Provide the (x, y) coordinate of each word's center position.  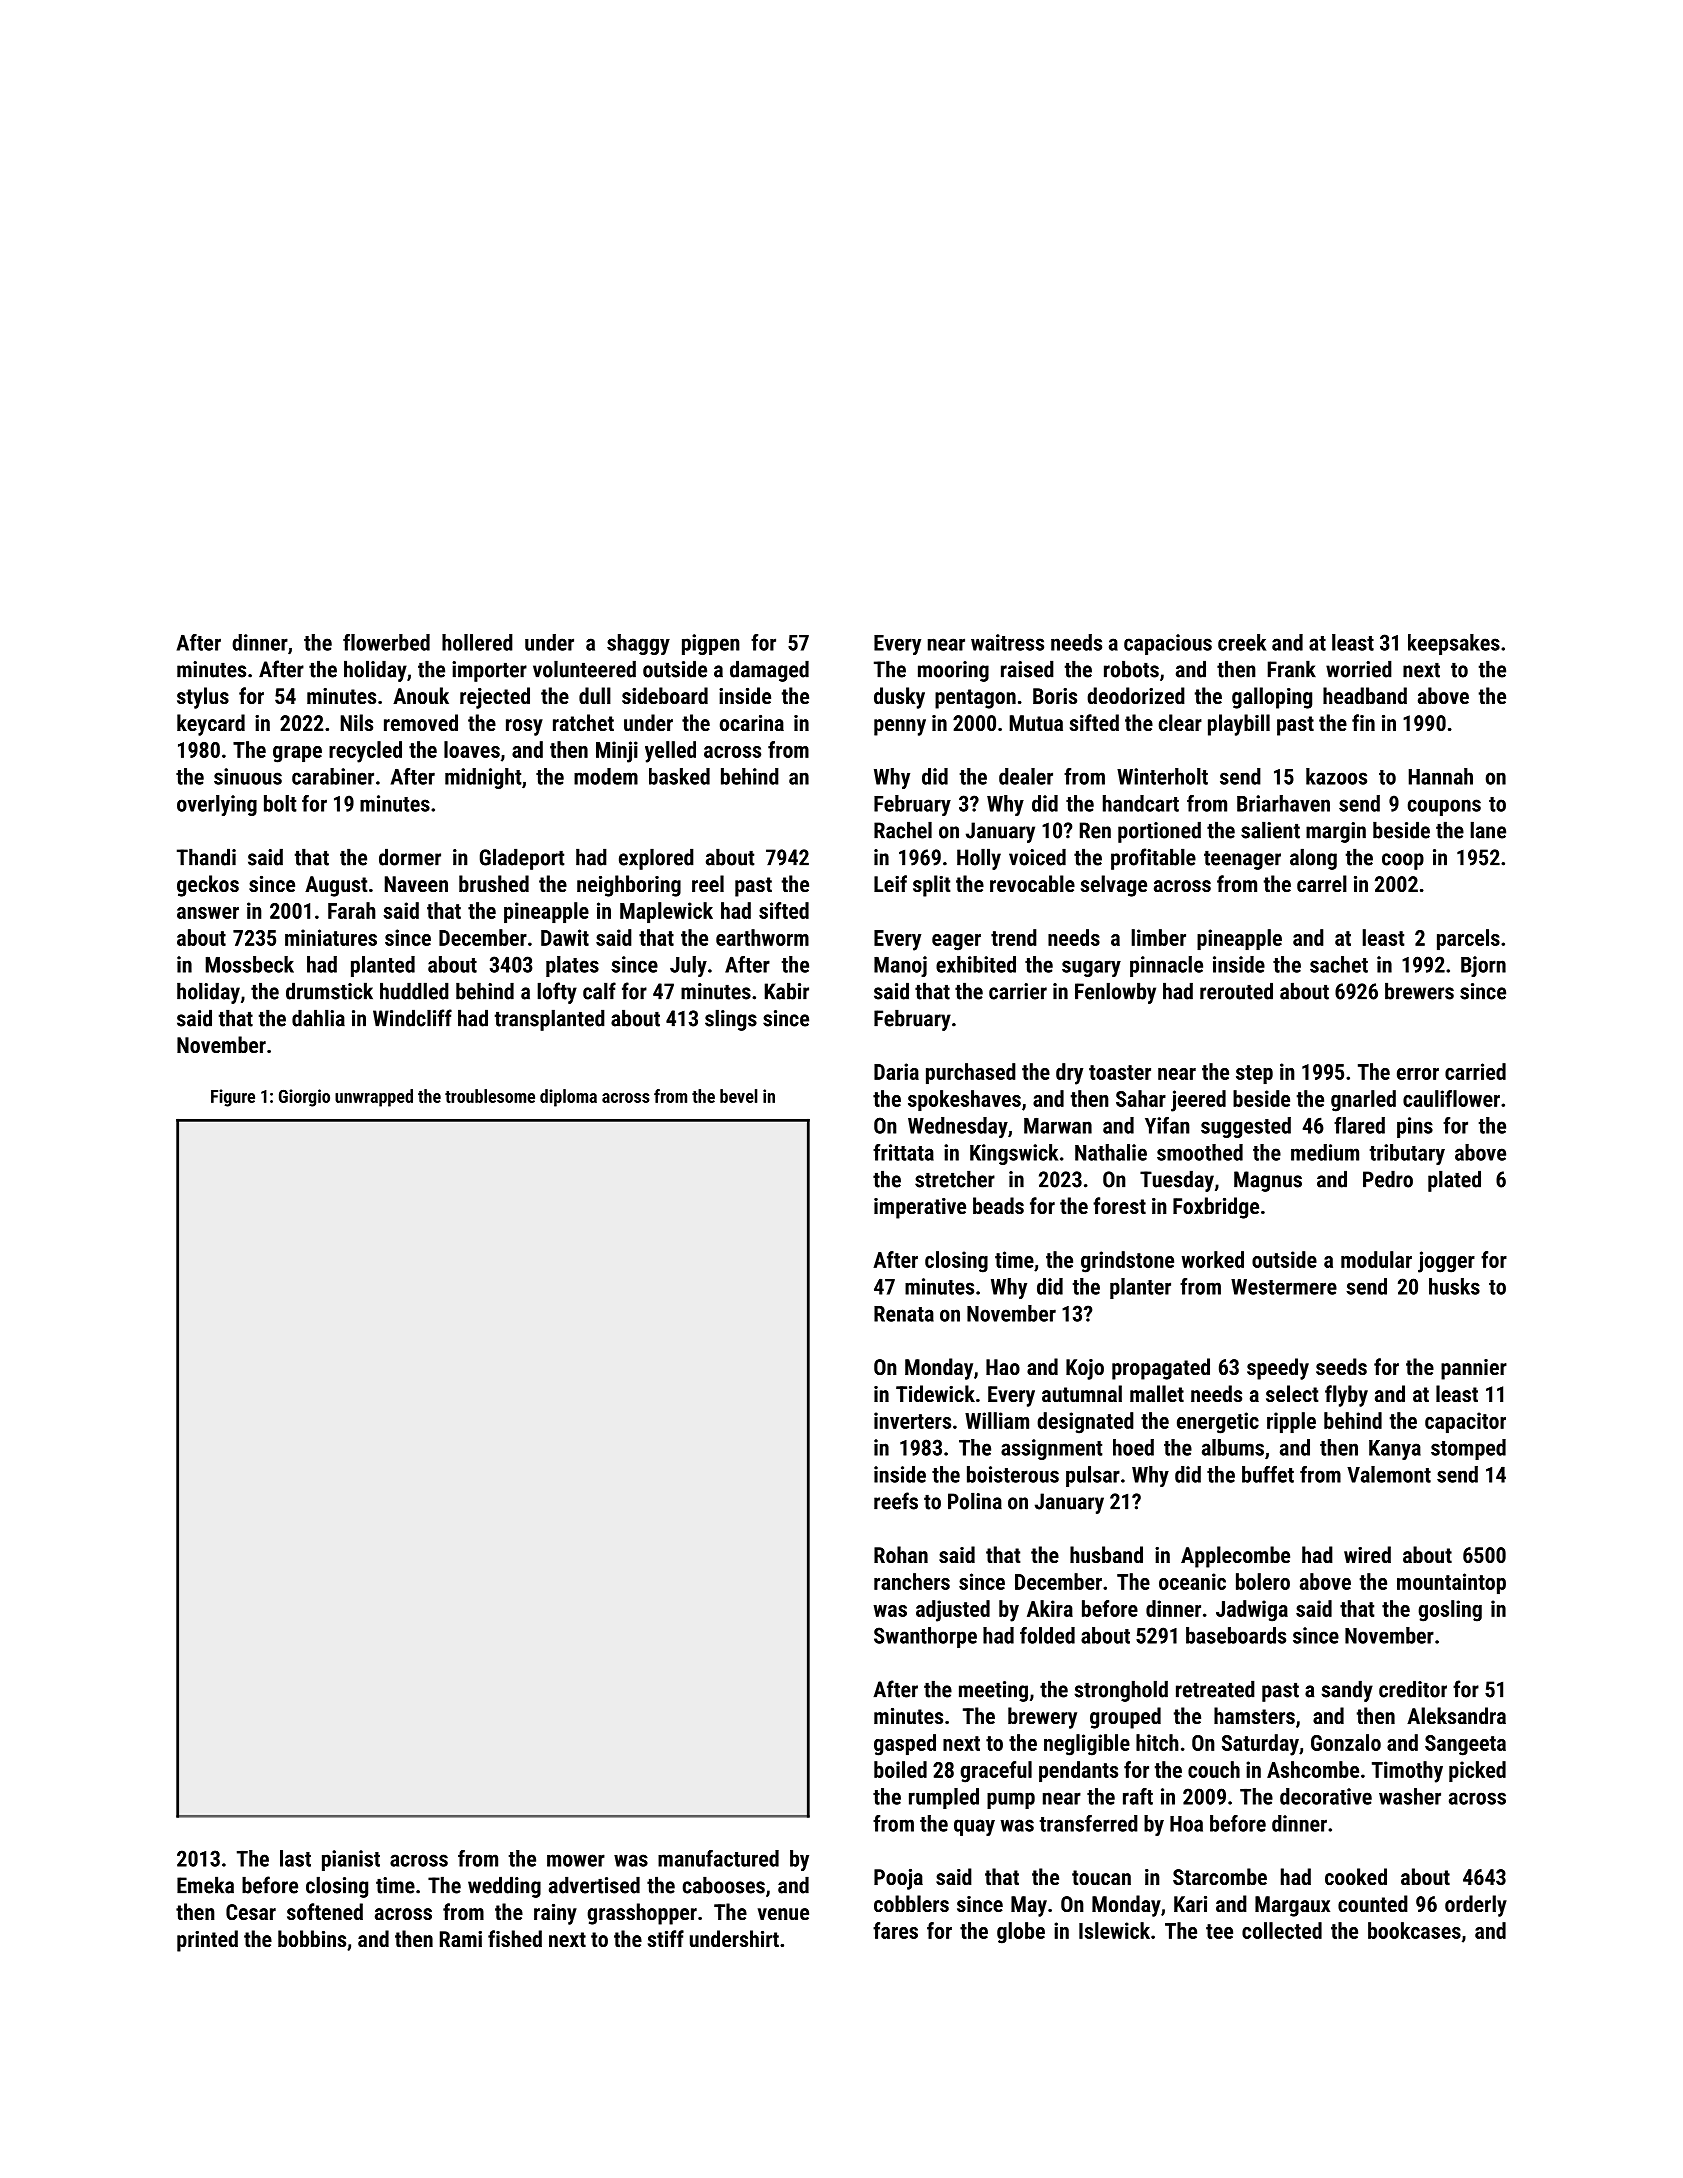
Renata (904, 1314)
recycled (365, 752)
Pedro (1388, 1179)
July (688, 966)
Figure (233, 1098)
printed (207, 1941)
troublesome (490, 1096)
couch (1214, 1769)
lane (1488, 830)
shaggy (638, 644)
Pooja (898, 1879)
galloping (1272, 698)
